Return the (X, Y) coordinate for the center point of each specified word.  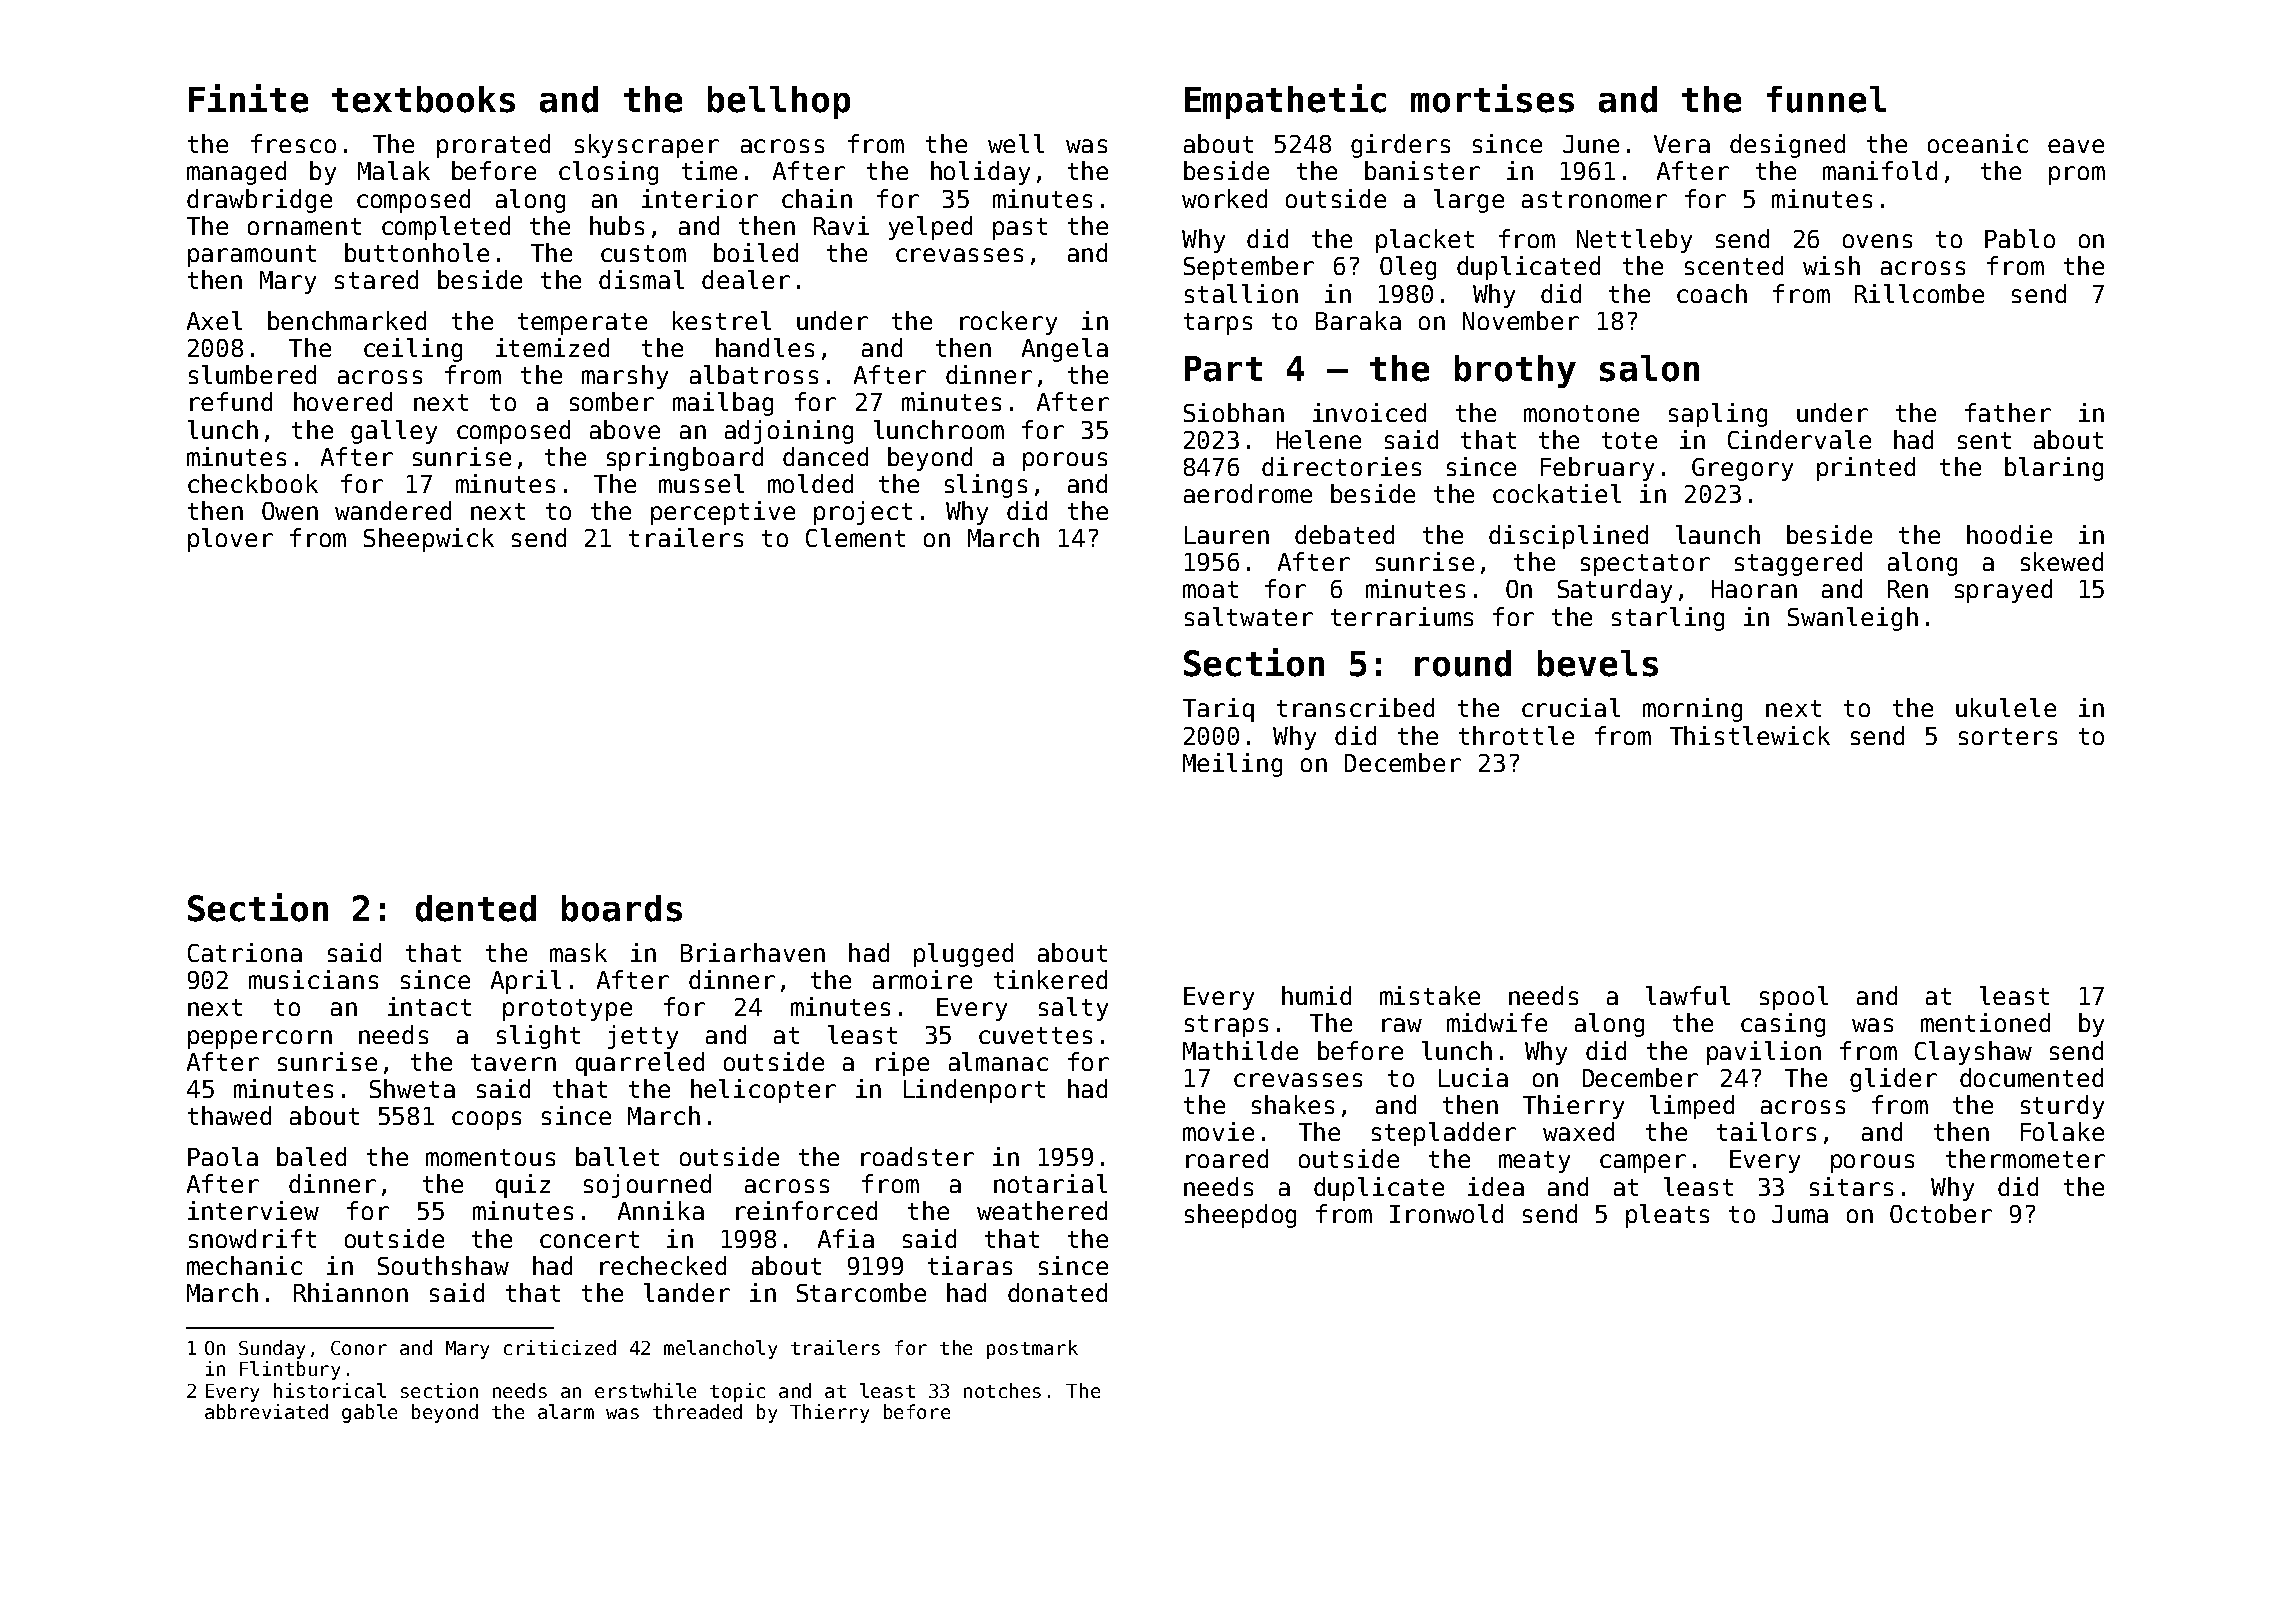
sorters (2008, 736)
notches (1002, 1390)
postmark (1032, 1349)
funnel (1826, 99)
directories (1341, 466)
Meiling (1232, 765)
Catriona (245, 952)
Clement (855, 537)
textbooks (423, 99)
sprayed (2003, 591)
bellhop (779, 102)
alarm (566, 1411)
